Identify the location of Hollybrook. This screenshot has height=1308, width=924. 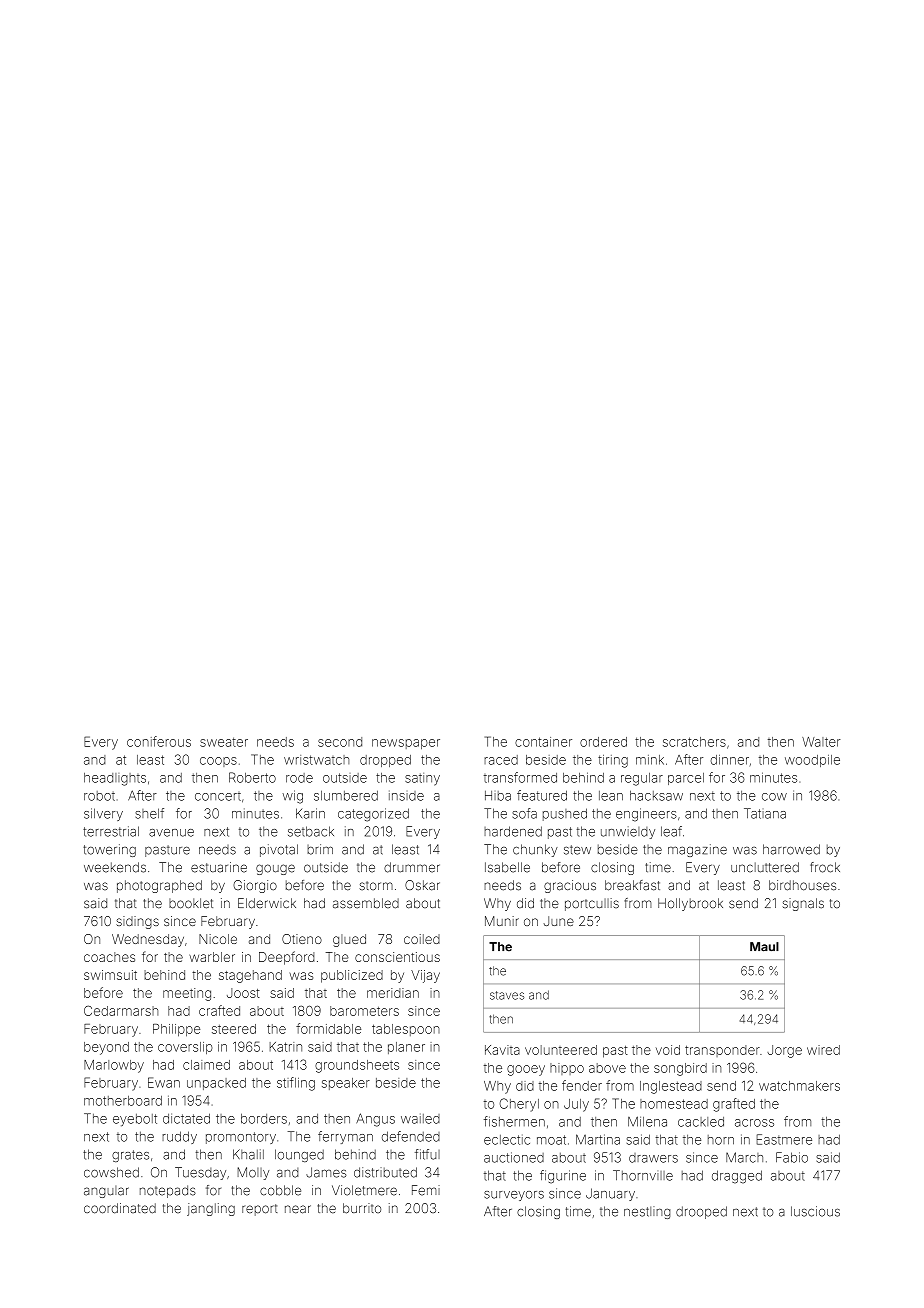
(690, 904).
